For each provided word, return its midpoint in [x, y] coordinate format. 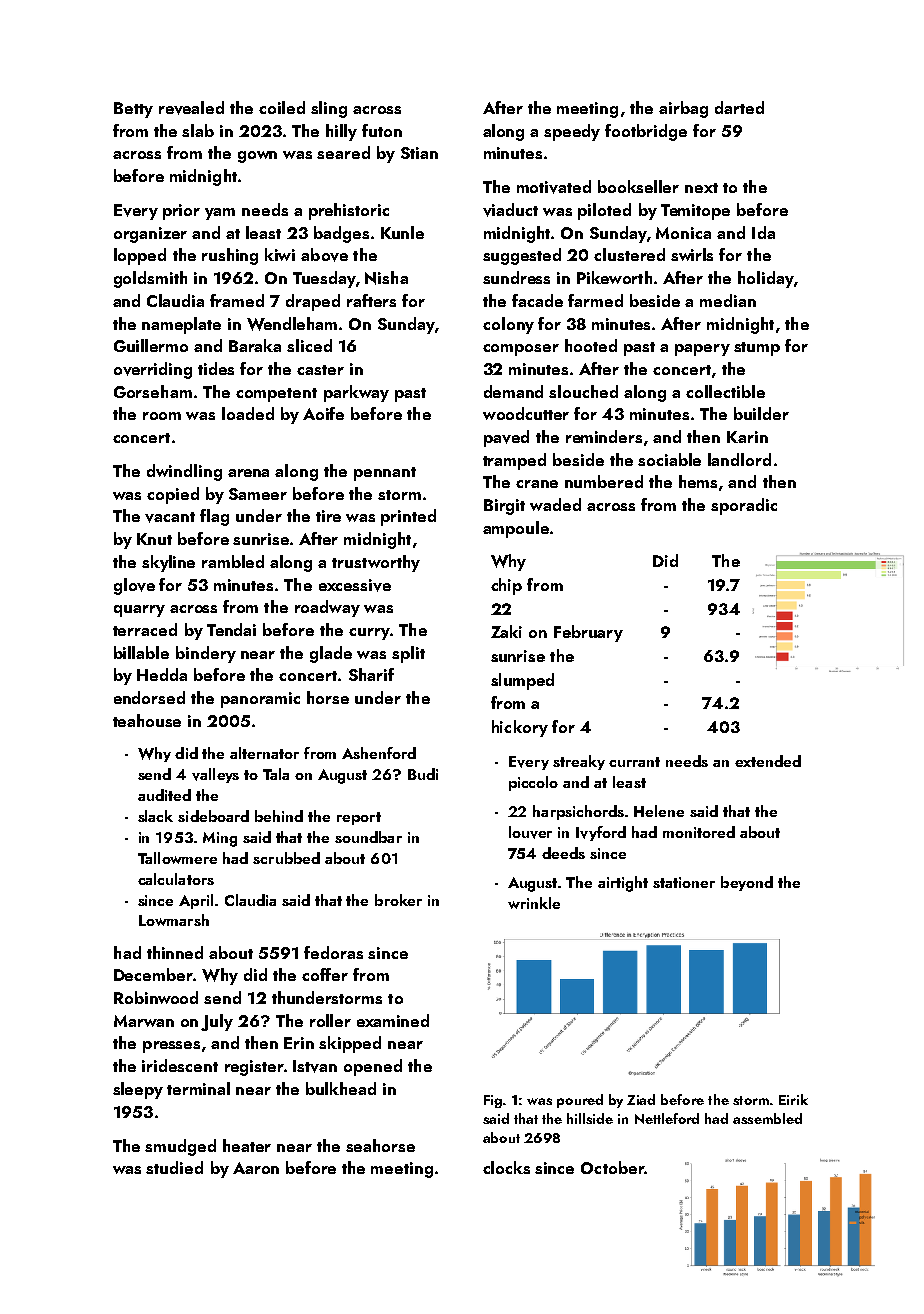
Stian [419, 153]
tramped [514, 461]
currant [634, 762]
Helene [659, 811]
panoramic [260, 700]
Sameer [258, 494]
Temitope [695, 212]
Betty [133, 110]
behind [279, 816]
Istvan [315, 1066]
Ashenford [379, 753]
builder [761, 413]
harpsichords [578, 812]
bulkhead [341, 1088]
